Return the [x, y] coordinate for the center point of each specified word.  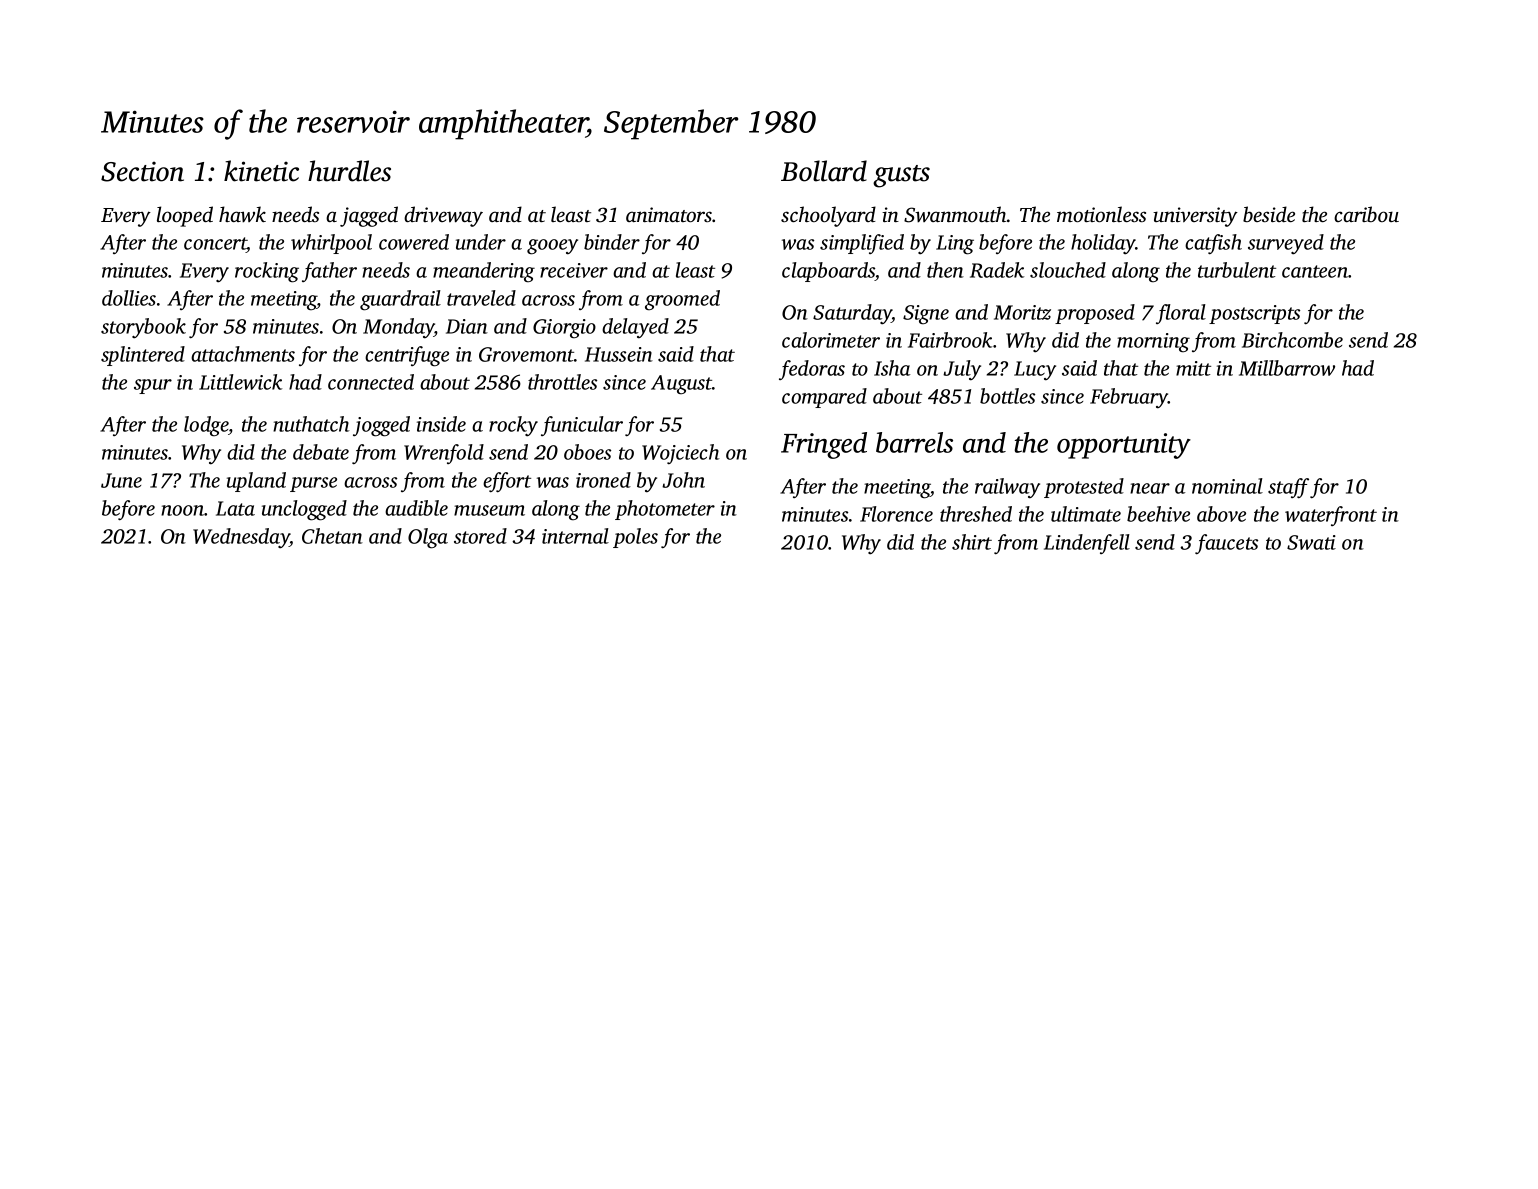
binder [612, 242]
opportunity [1124, 446]
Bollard [824, 171]
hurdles [349, 171]
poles [635, 538]
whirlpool [331, 244]
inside [441, 424]
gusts [901, 176]
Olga [428, 538]
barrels [914, 442]
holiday [1103, 244]
